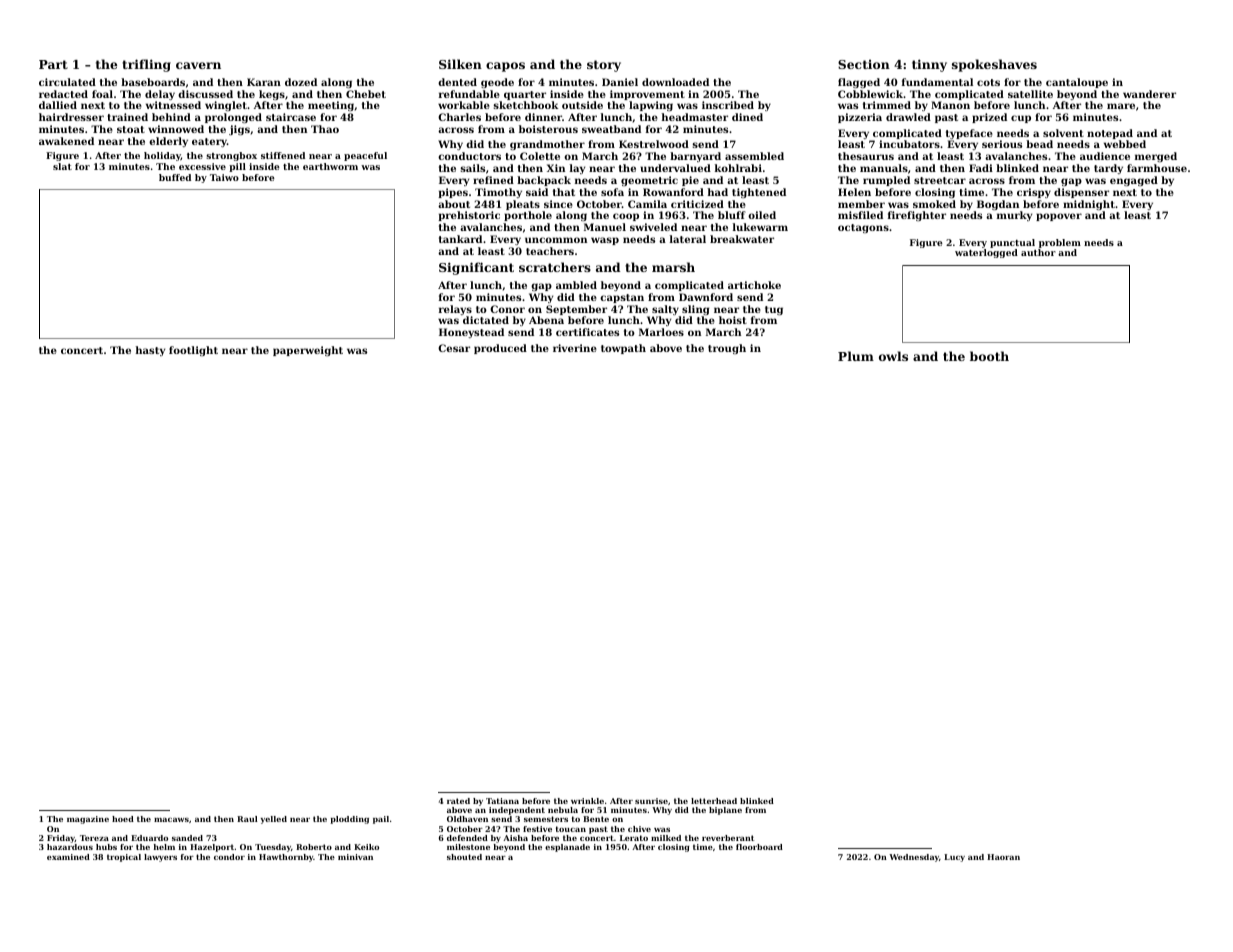 The width and height of the screenshot is (1233, 952). What do you see at coordinates (666, 838) in the screenshot?
I see `milked` at bounding box center [666, 838].
